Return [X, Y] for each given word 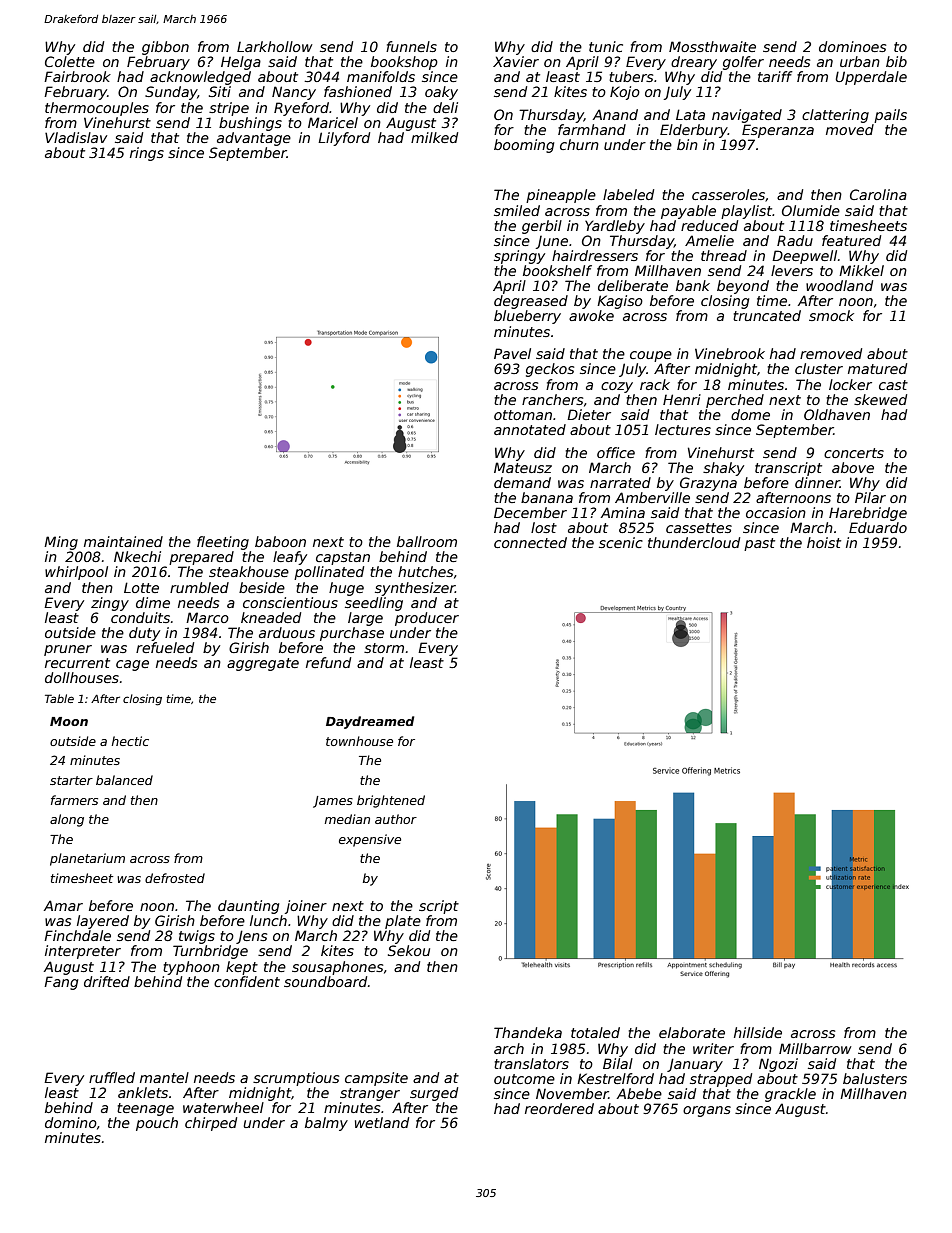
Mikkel [861, 270]
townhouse [359, 741]
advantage [254, 139]
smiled [517, 210]
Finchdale [77, 935]
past [759, 544]
